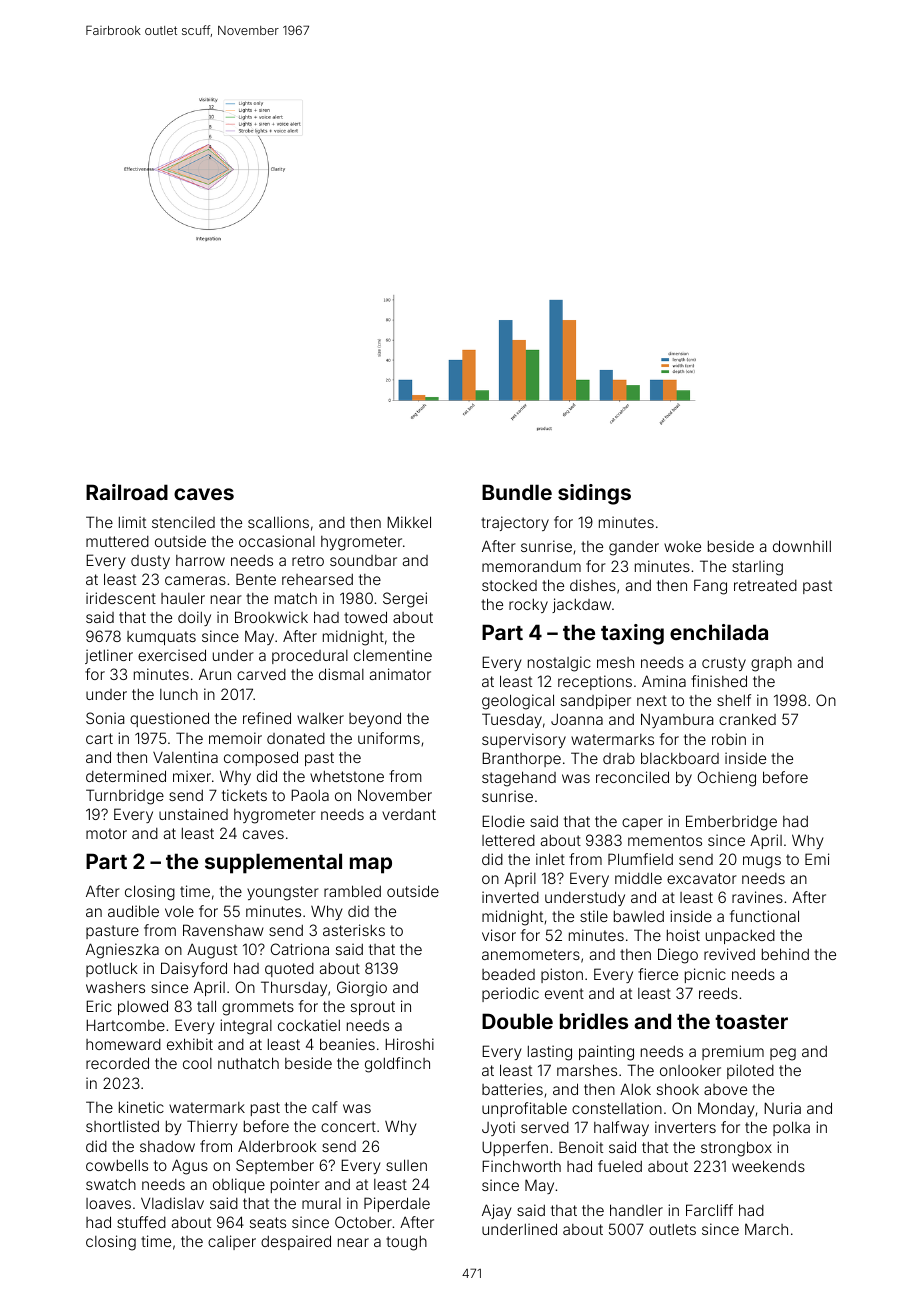  What do you see at coordinates (397, 1204) in the image?
I see `Piperdale` at bounding box center [397, 1204].
